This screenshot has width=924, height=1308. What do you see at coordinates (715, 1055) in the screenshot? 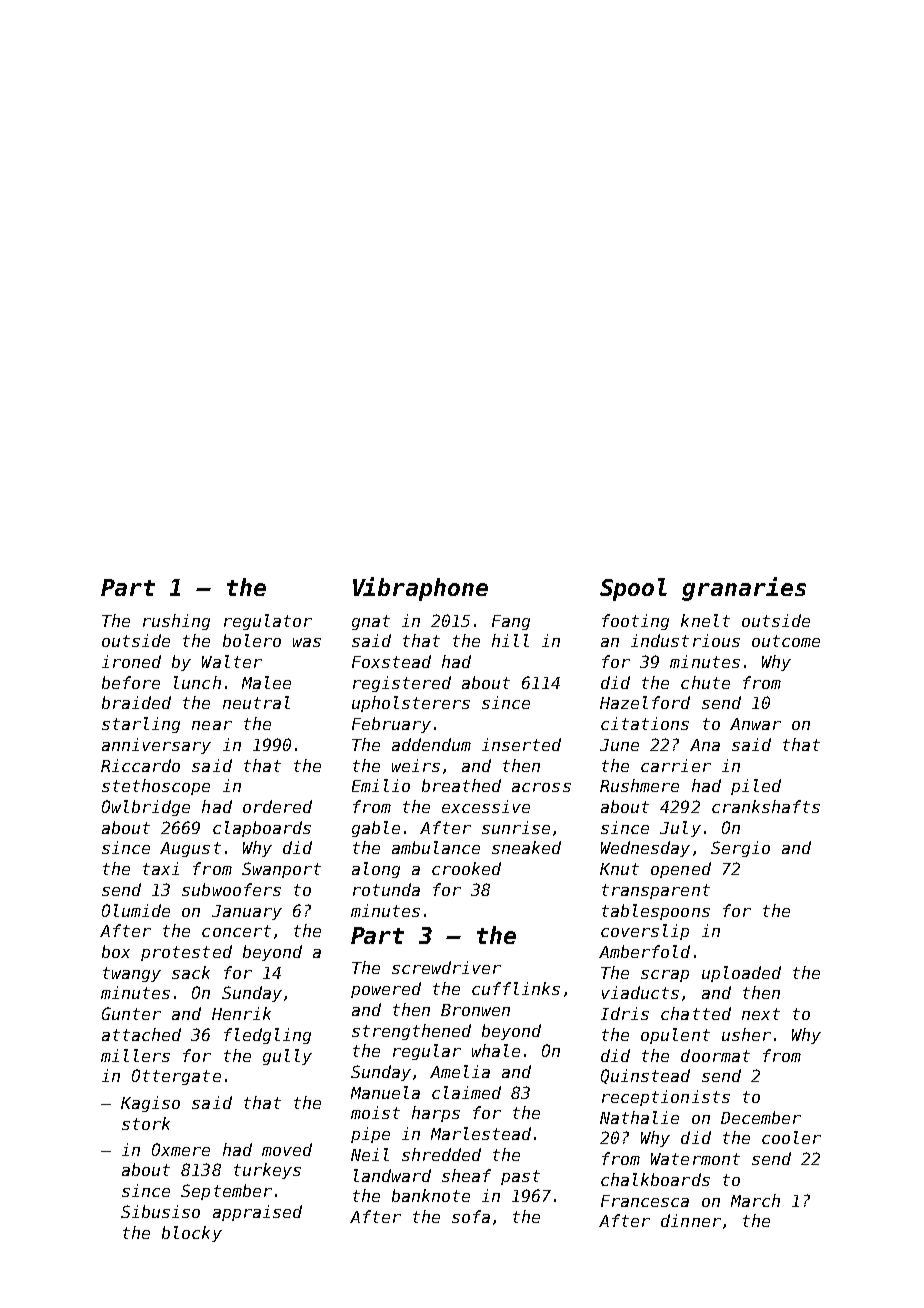
I see `doormat` at bounding box center [715, 1055].
